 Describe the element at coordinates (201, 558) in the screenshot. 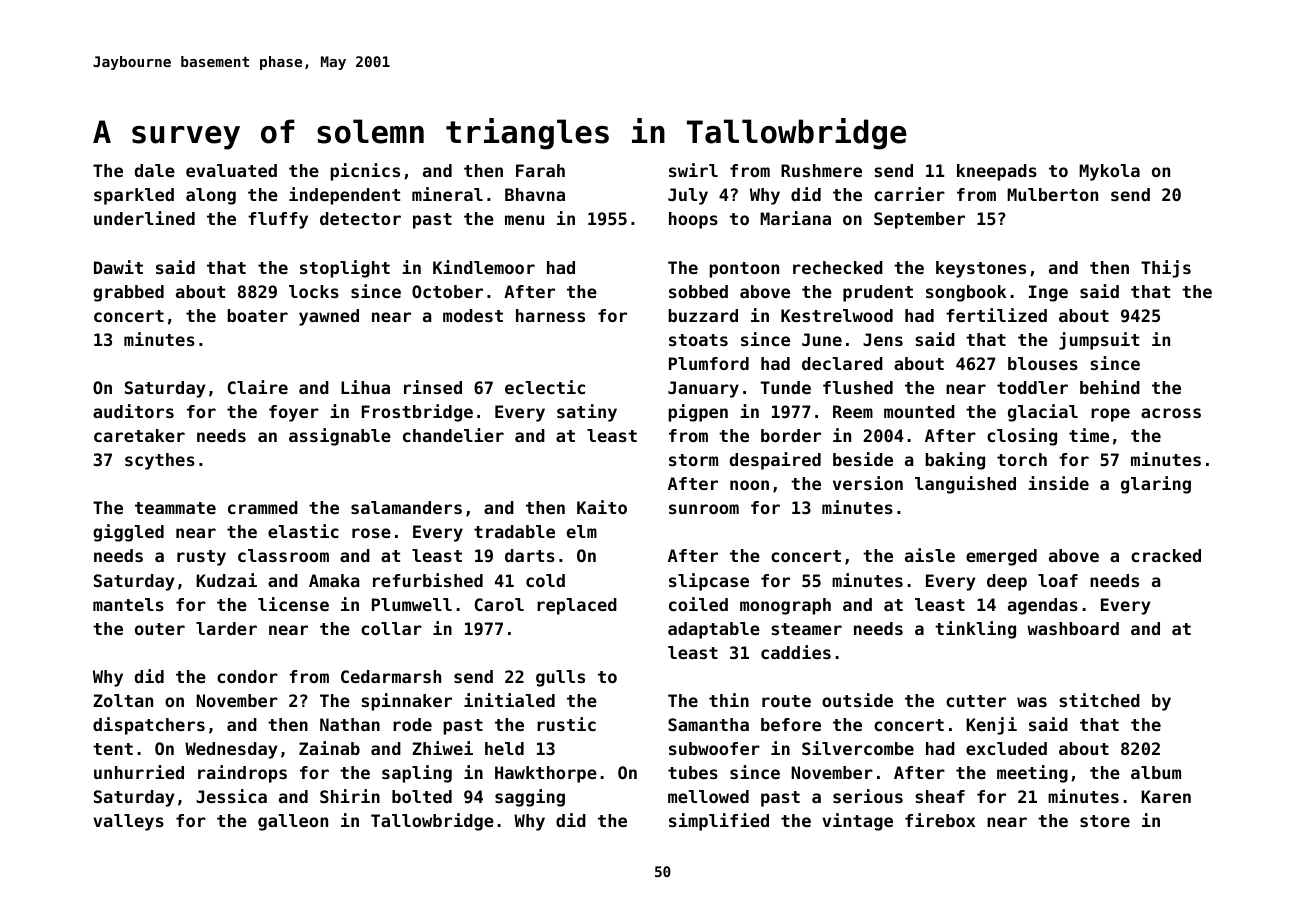

I see `rusty` at that location.
